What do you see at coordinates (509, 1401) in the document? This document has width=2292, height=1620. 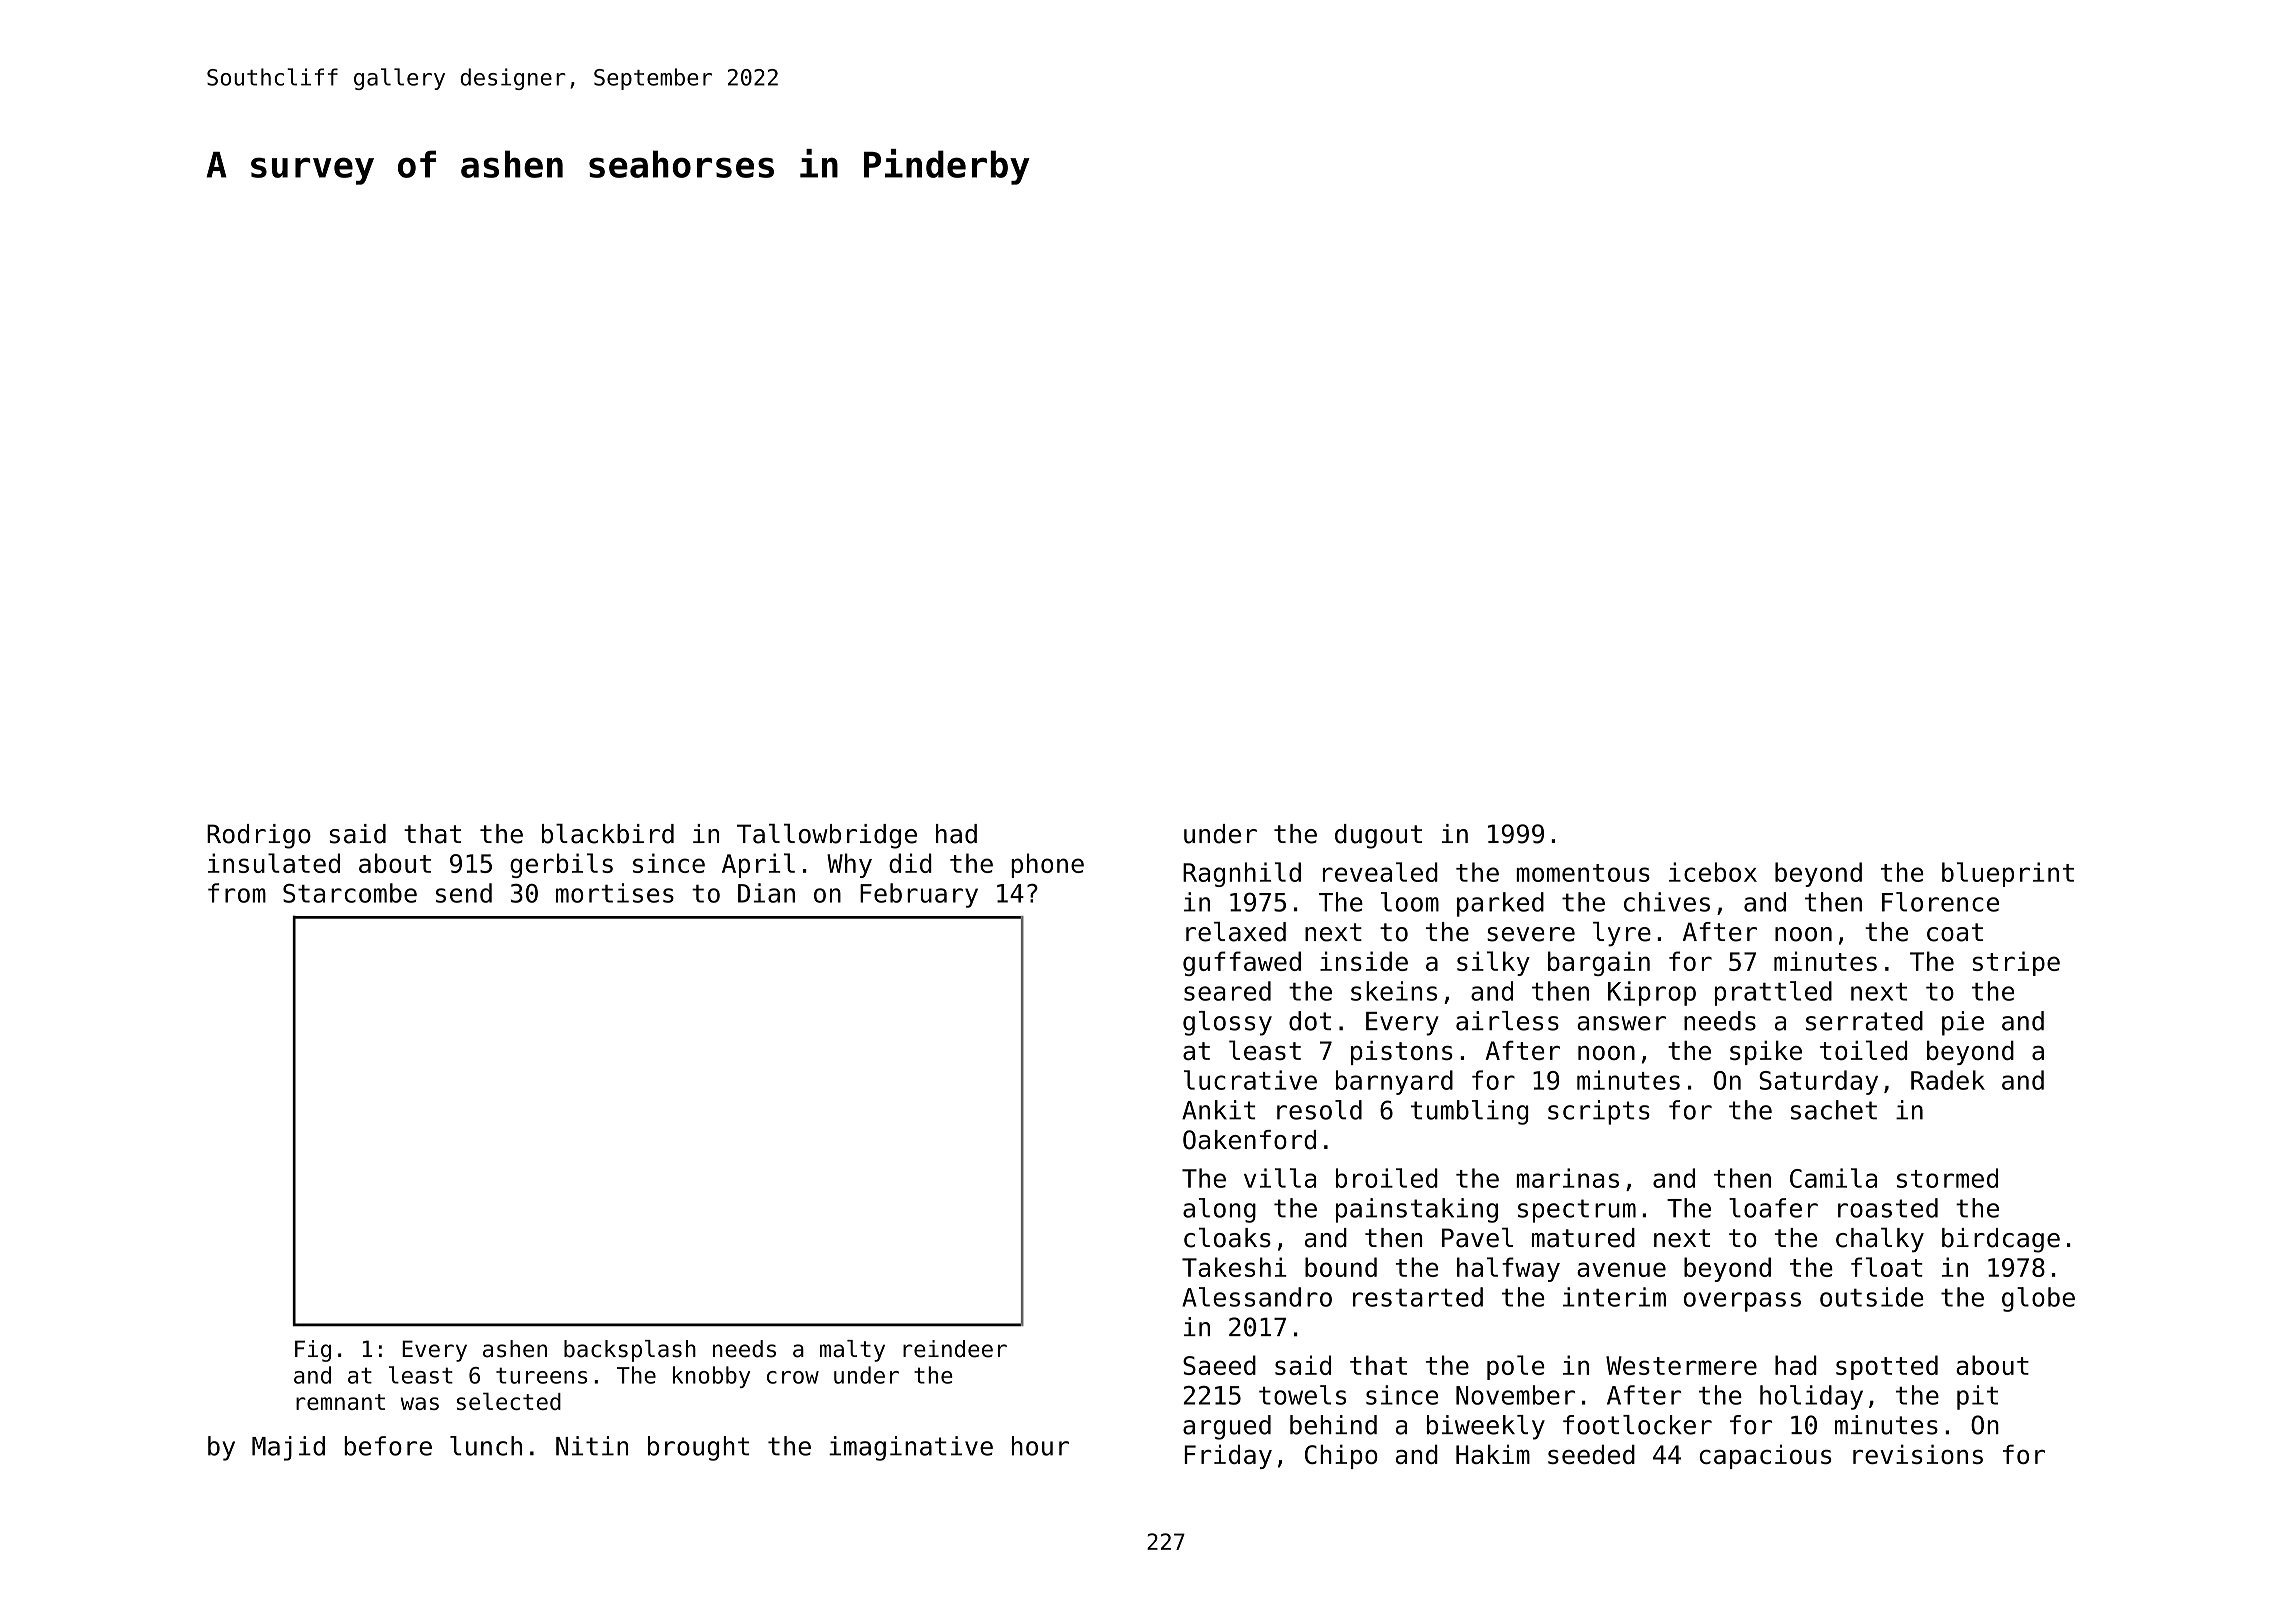 I see `selected` at bounding box center [509, 1401].
